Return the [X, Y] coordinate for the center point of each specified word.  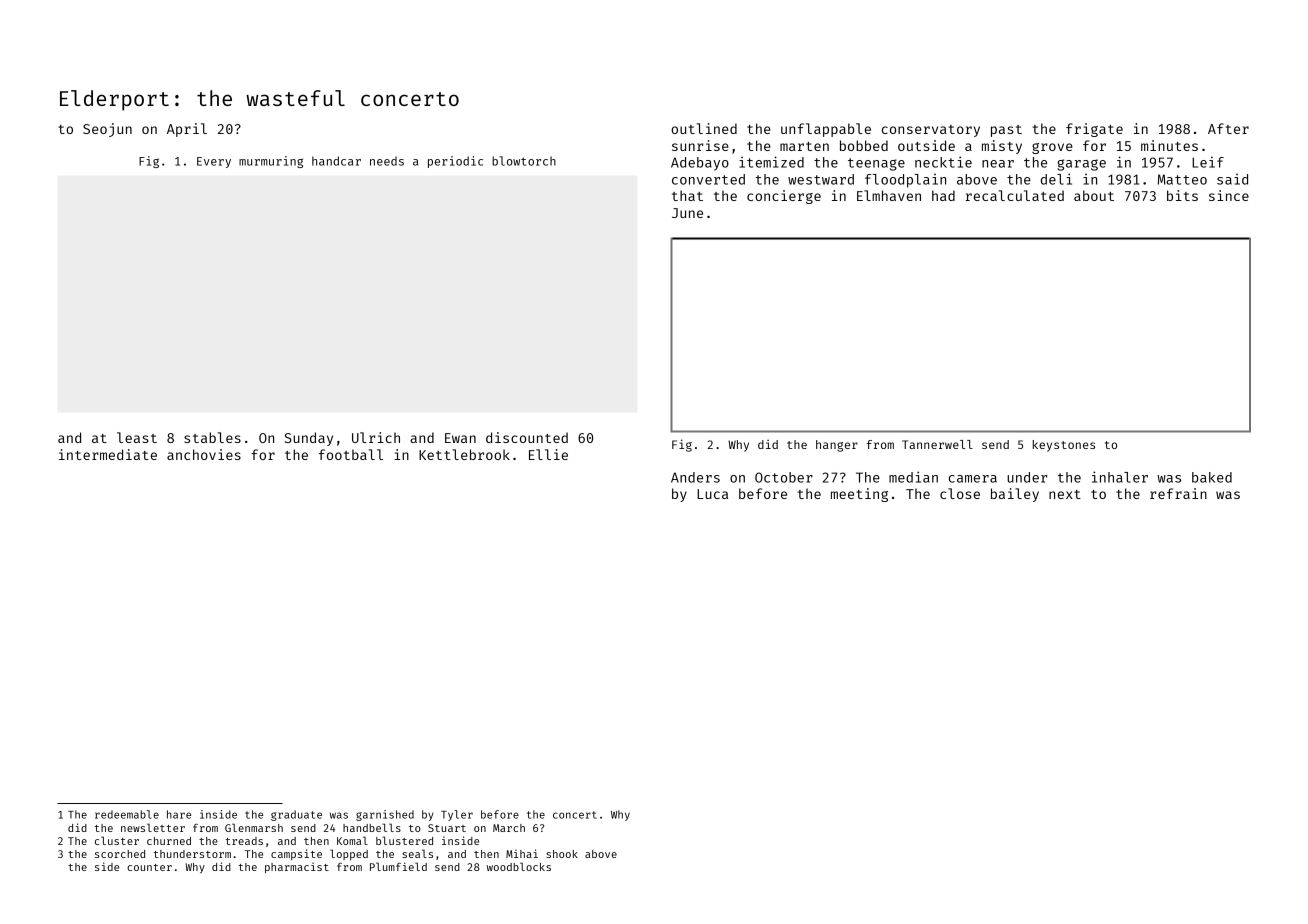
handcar [336, 161]
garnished [385, 815]
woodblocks [519, 866]
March [509, 828]
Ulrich [376, 437]
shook [562, 854]
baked [1212, 477]
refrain [1178, 493]
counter [149, 867]
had [943, 195]
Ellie [548, 454]
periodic [455, 162]
